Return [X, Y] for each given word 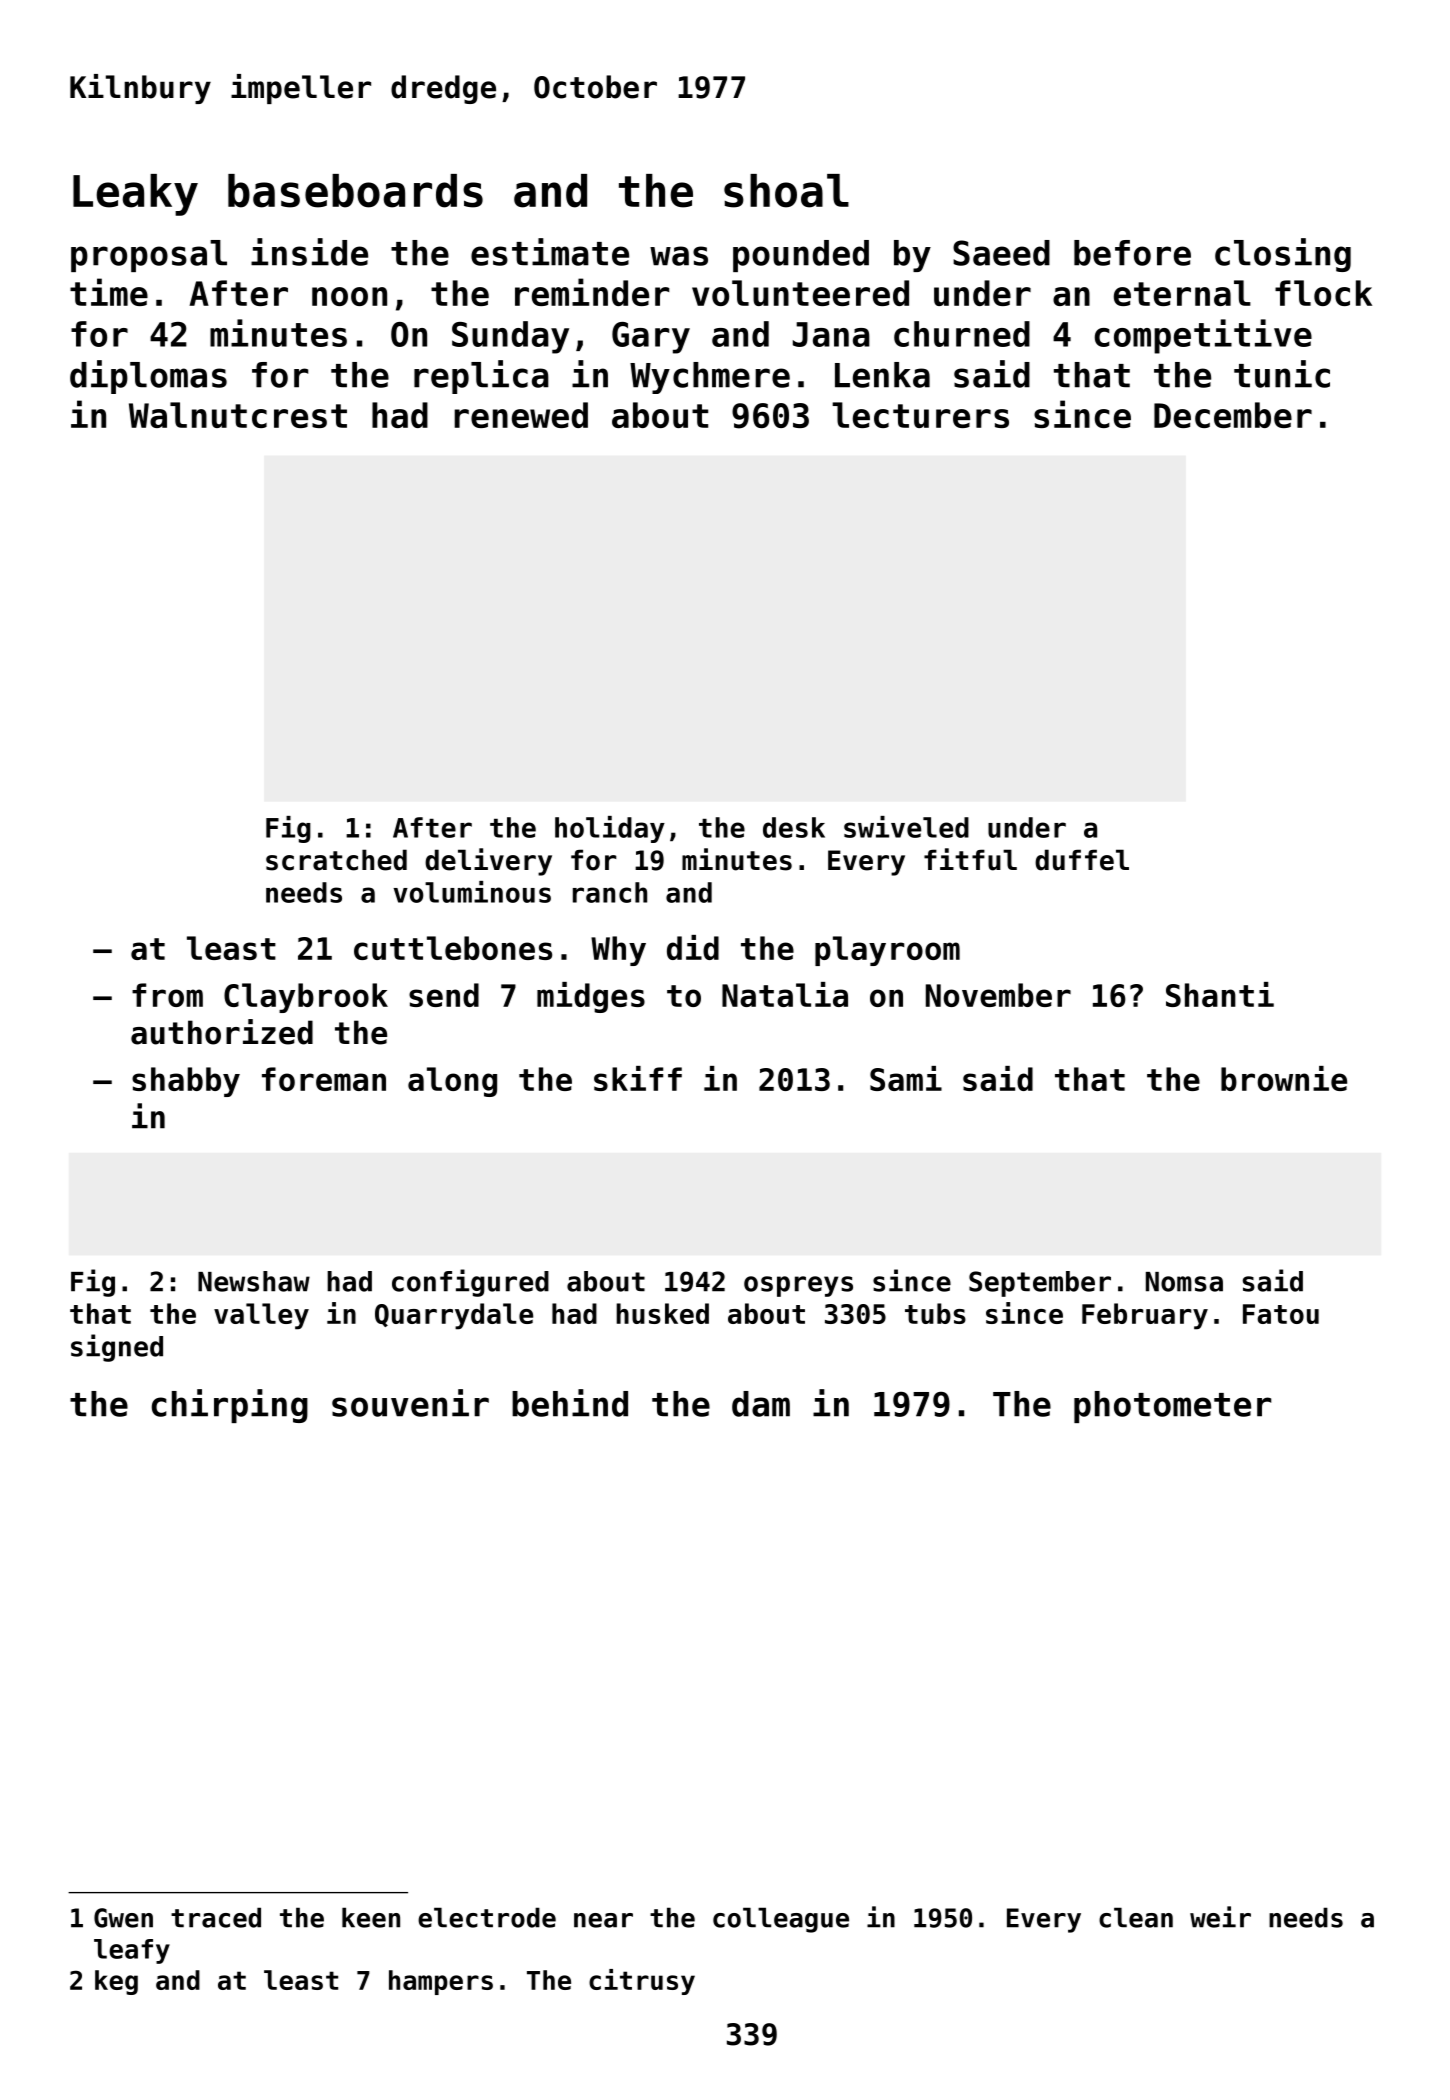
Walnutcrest [238, 415]
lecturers [920, 415]
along [452, 1082]
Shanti [1220, 994]
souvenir [410, 1403]
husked [662, 1313]
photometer [1172, 1407]
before [1132, 253]
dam [761, 1404]
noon [349, 296]
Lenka [882, 375]
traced [216, 1917]
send [444, 995]
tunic [1282, 374]
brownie [1284, 1078]
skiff [638, 1078]
